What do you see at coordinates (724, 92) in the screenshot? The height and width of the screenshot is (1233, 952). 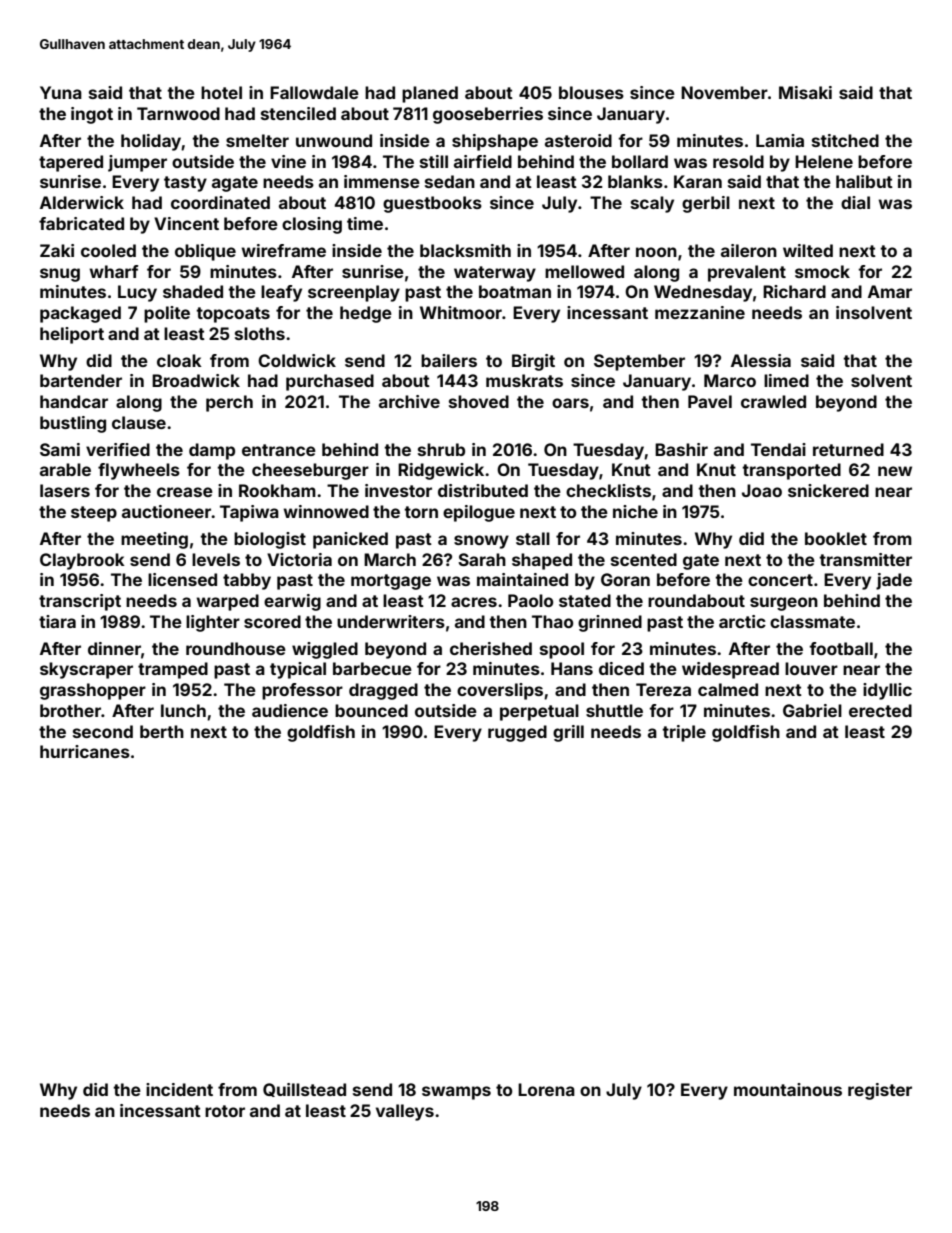 I see `November` at bounding box center [724, 92].
